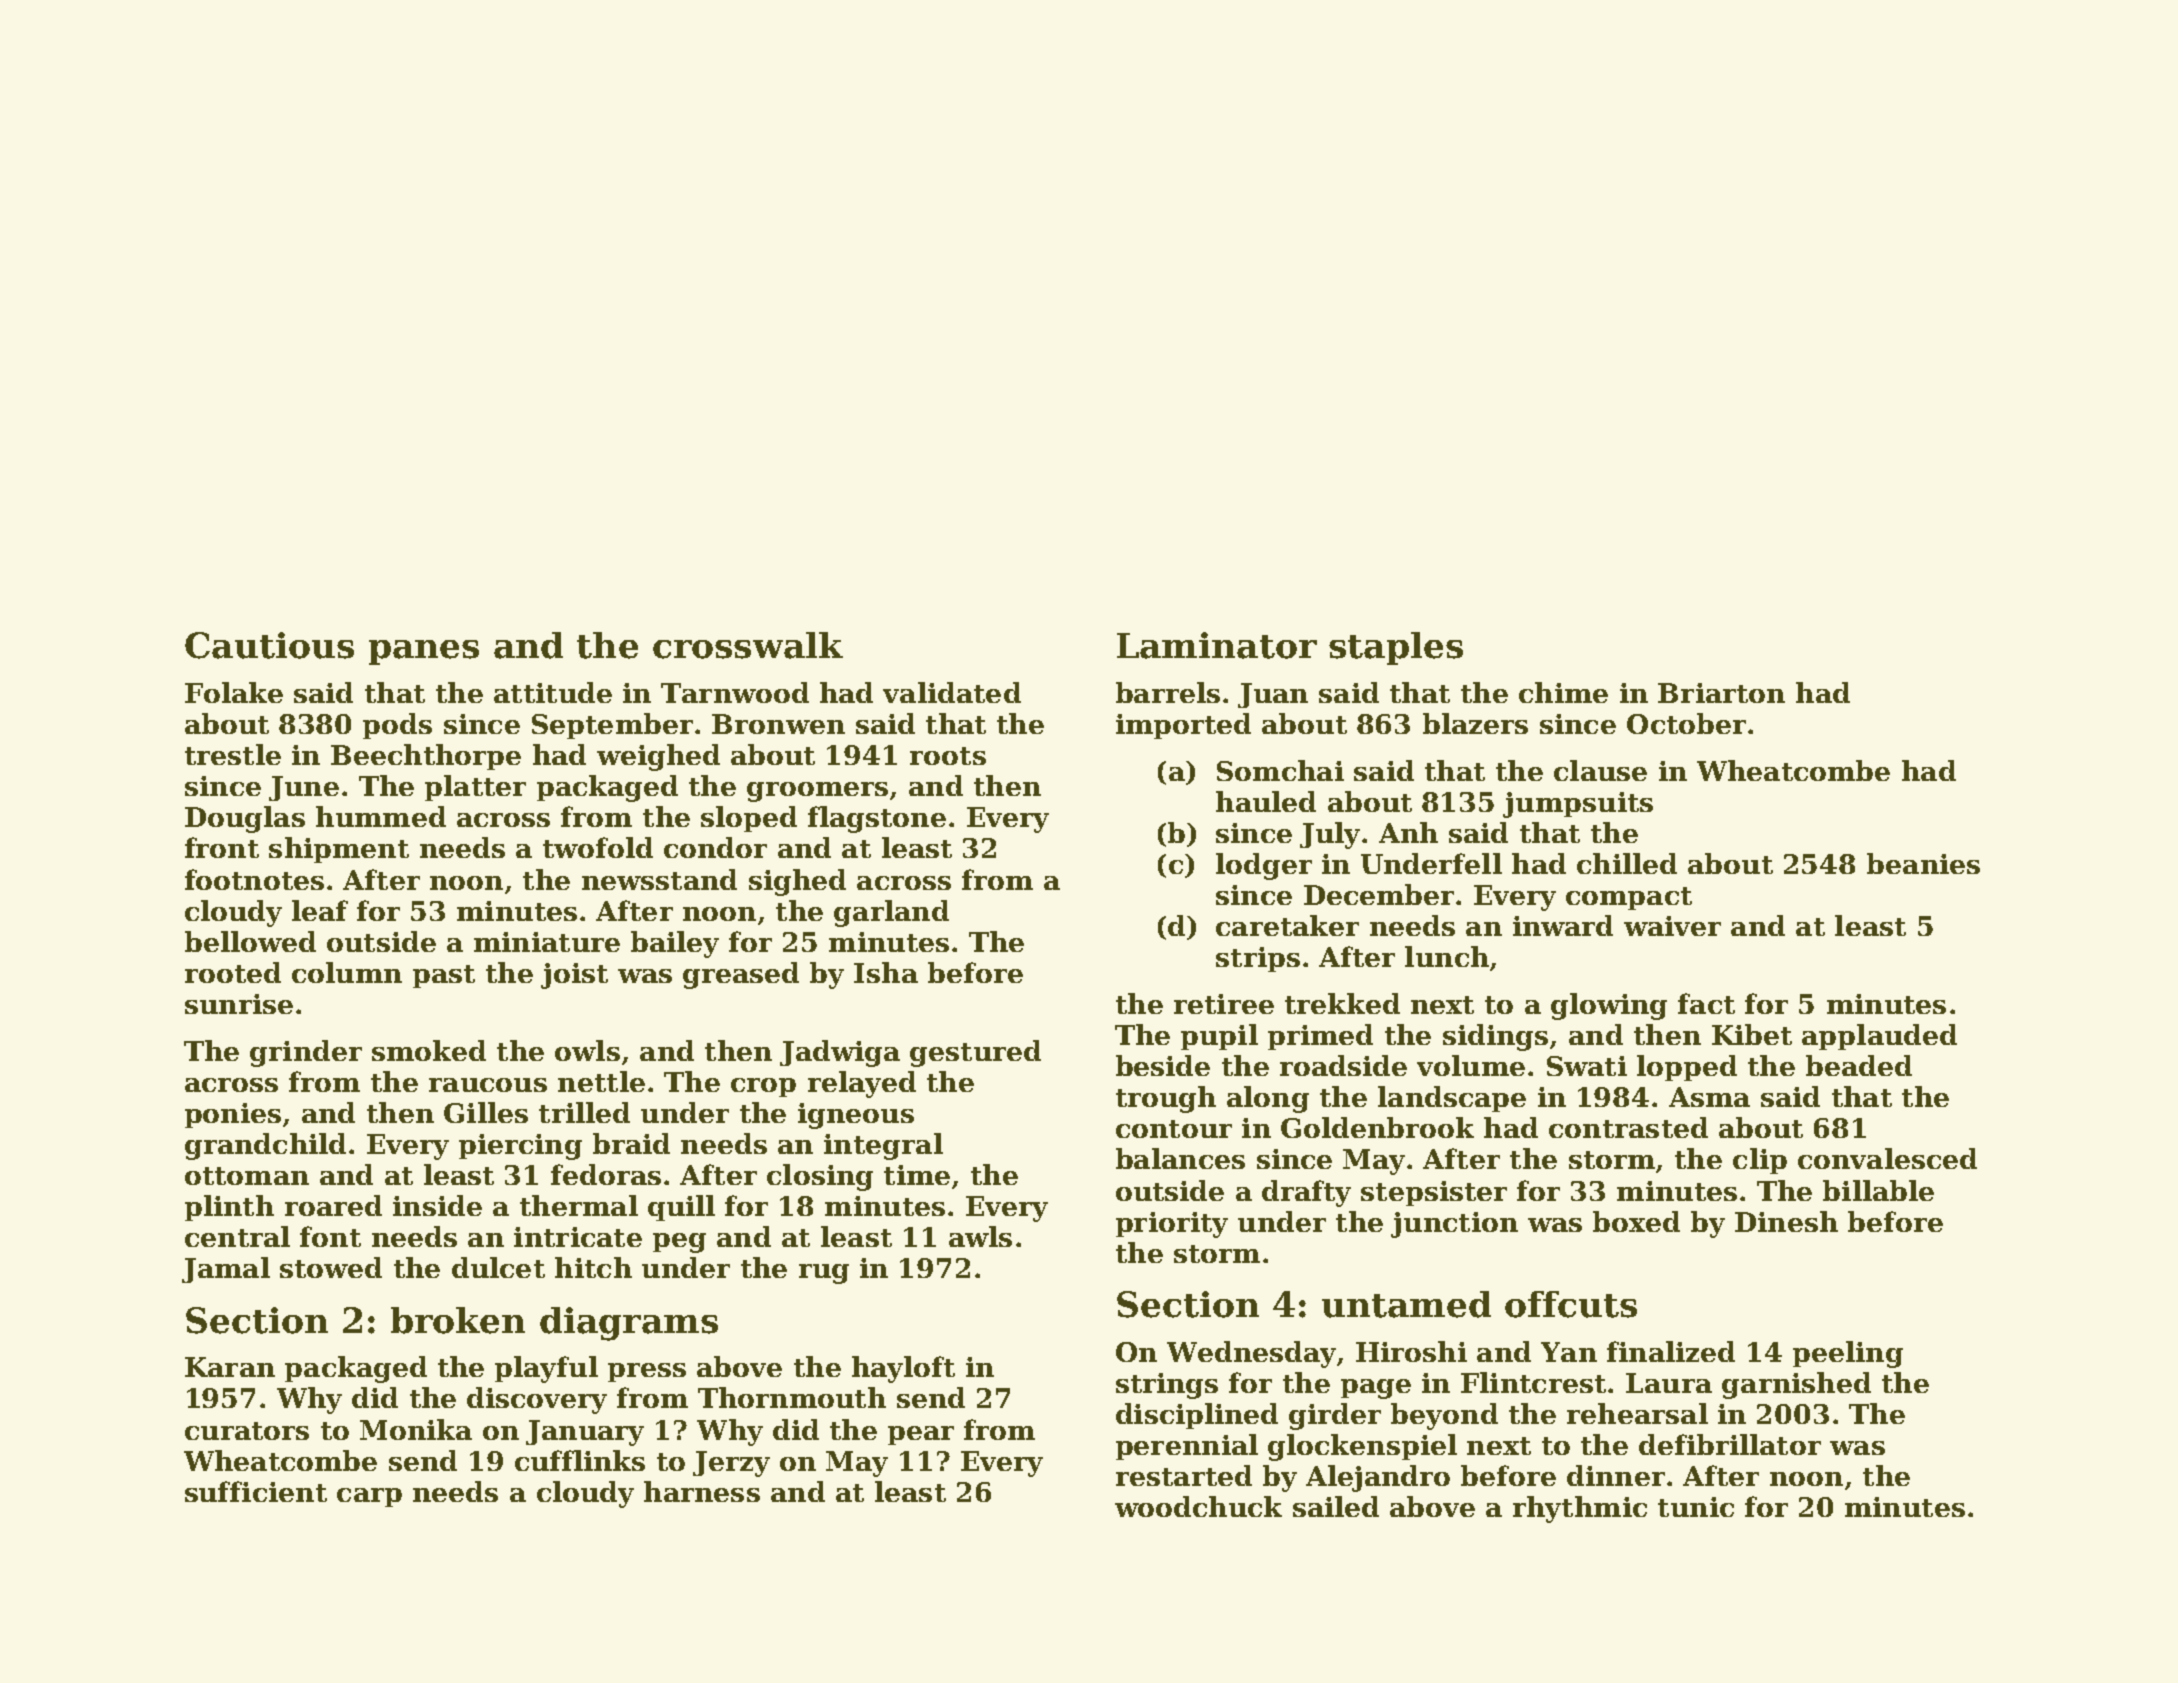  Describe the element at coordinates (233, 1115) in the document. I see `ponies` at that location.
